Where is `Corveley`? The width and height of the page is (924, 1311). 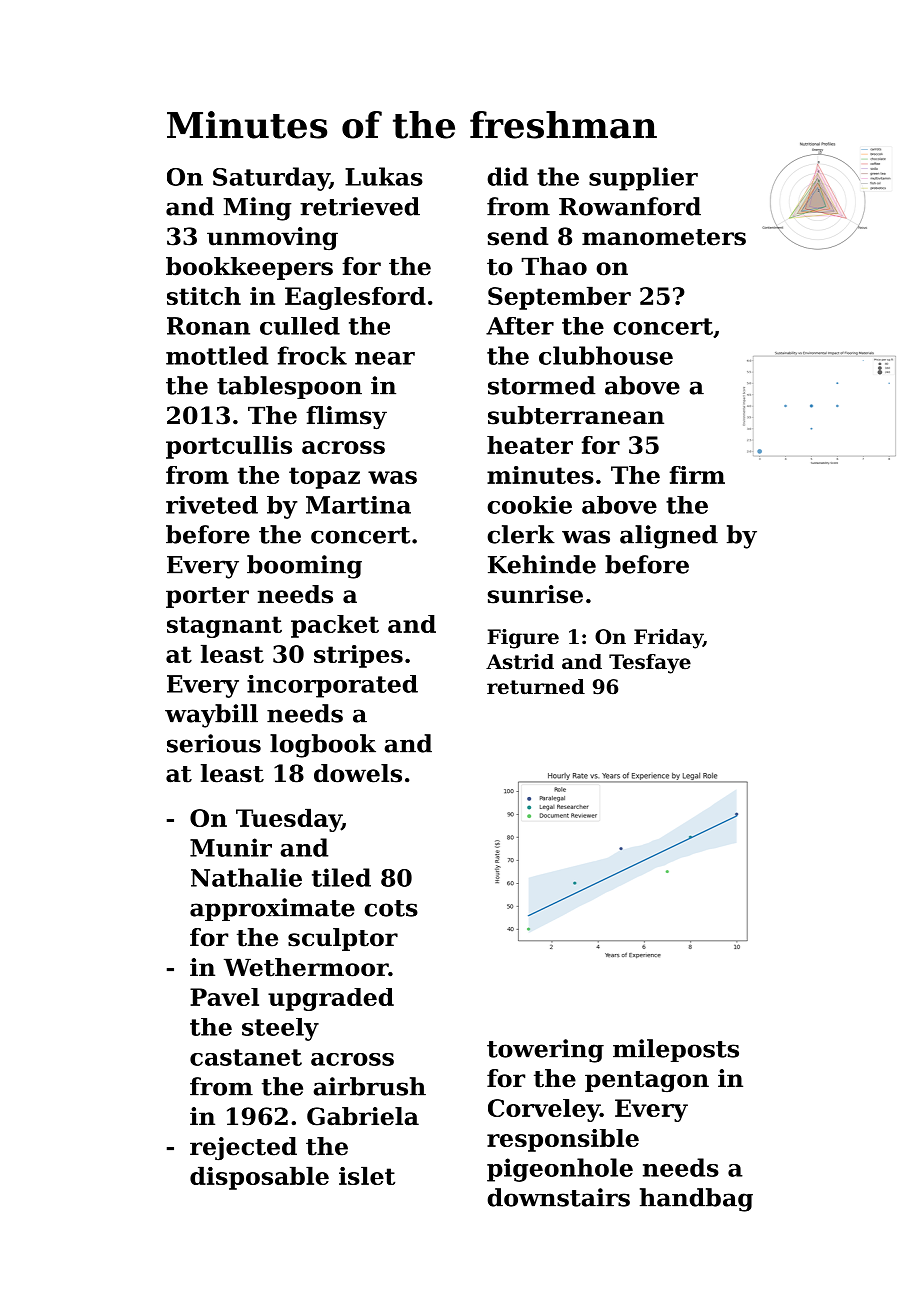 Corveley is located at coordinates (544, 1110).
